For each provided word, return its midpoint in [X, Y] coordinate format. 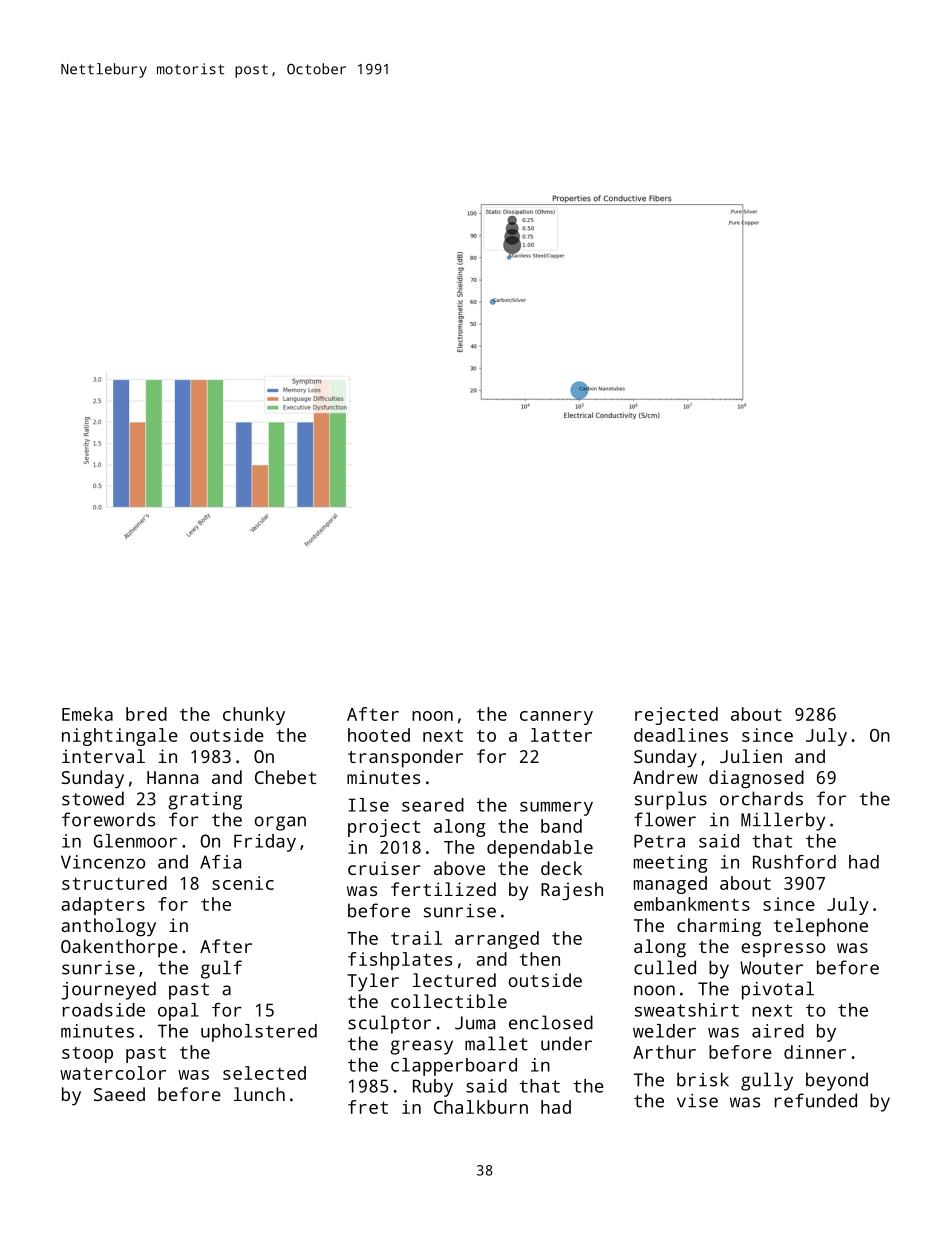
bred [146, 714]
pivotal [778, 990]
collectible [449, 1001]
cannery [556, 718]
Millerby [783, 821]
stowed [93, 798]
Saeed [119, 1094]
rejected [676, 716]
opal [178, 1012]
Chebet [285, 777]
